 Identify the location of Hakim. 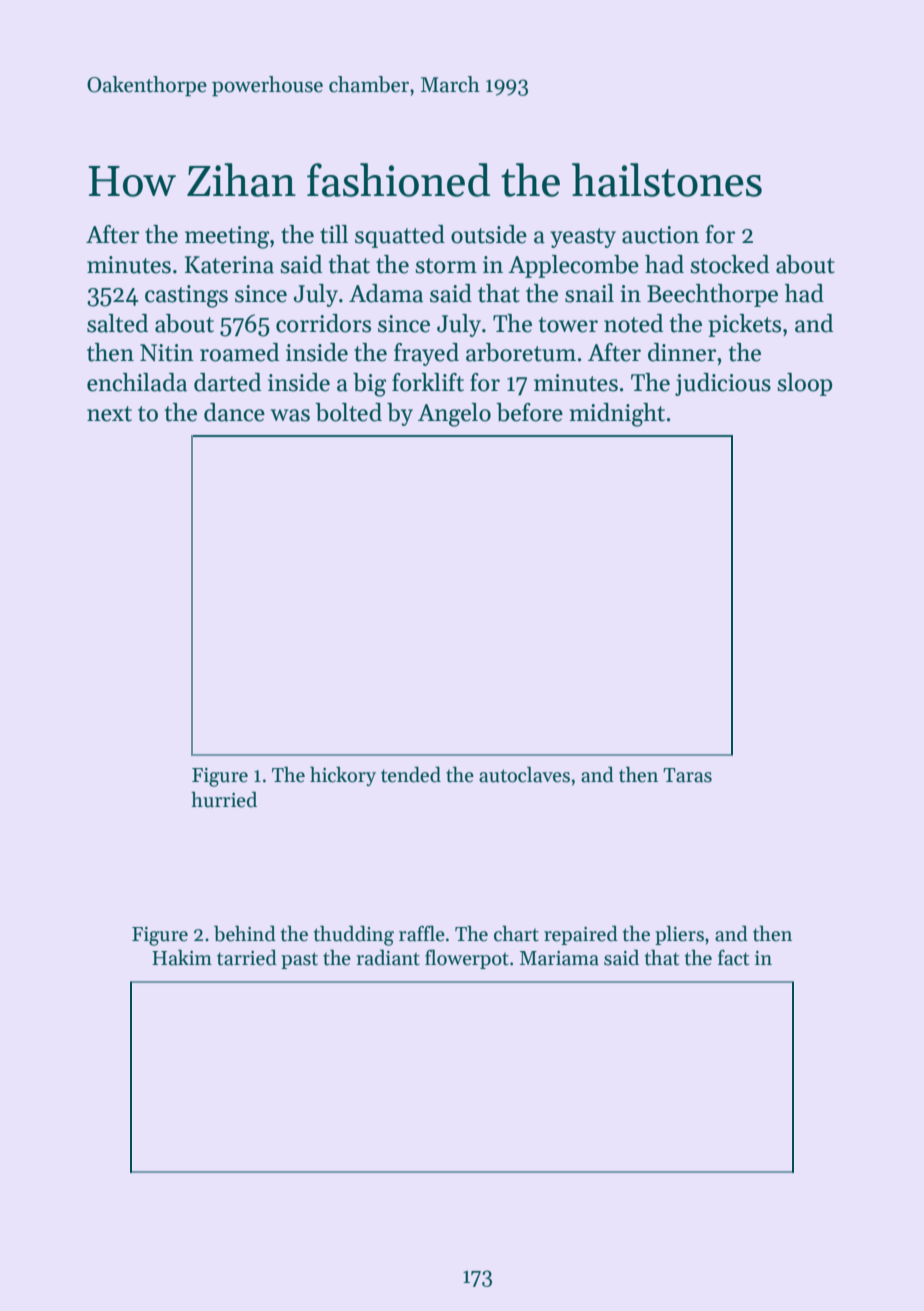
(182, 957).
